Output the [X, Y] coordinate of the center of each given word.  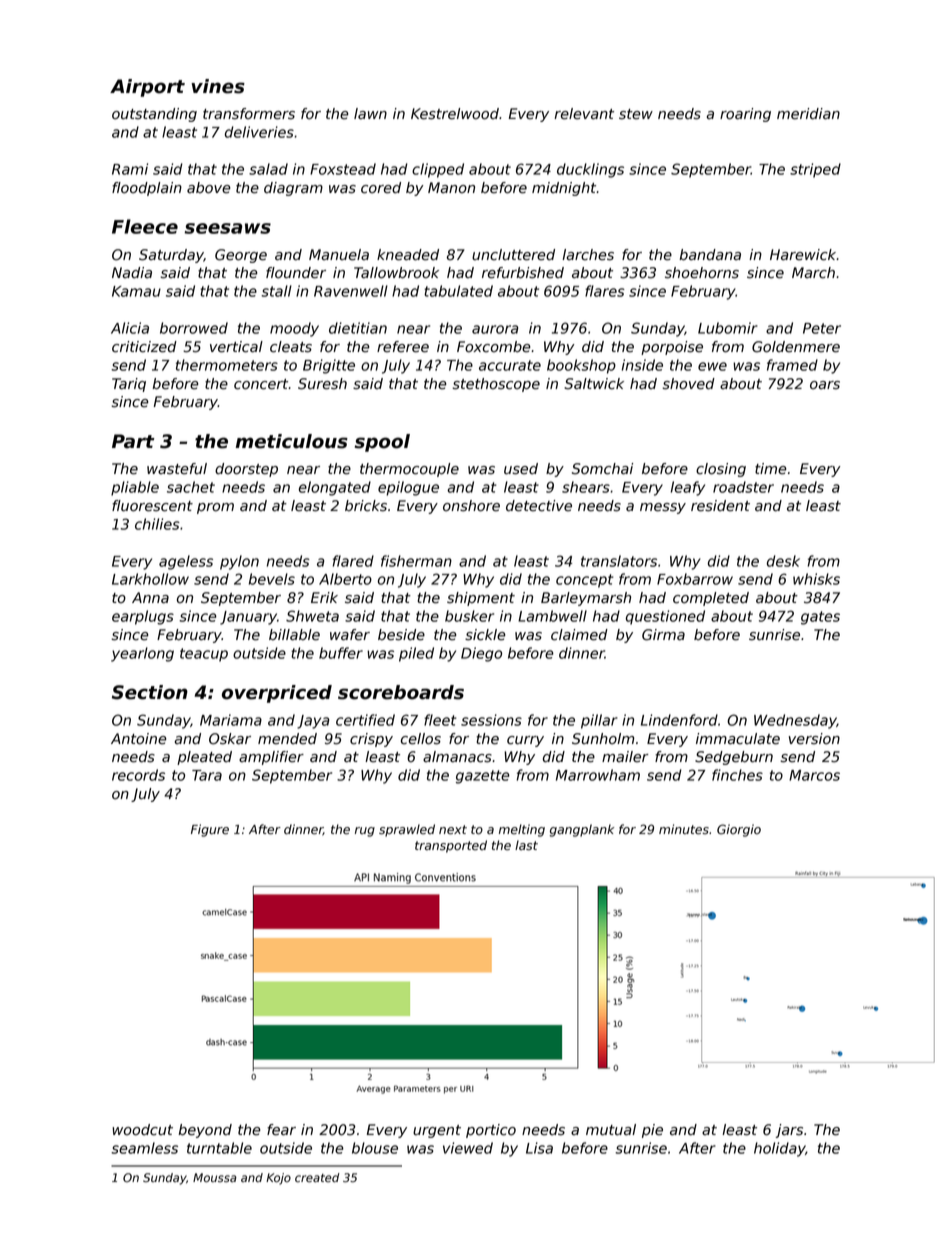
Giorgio [739, 830]
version [814, 739]
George [241, 256]
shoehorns [702, 273]
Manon [451, 188]
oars [825, 385]
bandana [710, 255]
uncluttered [513, 255]
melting [522, 830]
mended [287, 739]
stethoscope [496, 385]
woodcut [142, 1130]
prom [215, 508]
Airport [147, 88]
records [138, 775]
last [526, 845]
